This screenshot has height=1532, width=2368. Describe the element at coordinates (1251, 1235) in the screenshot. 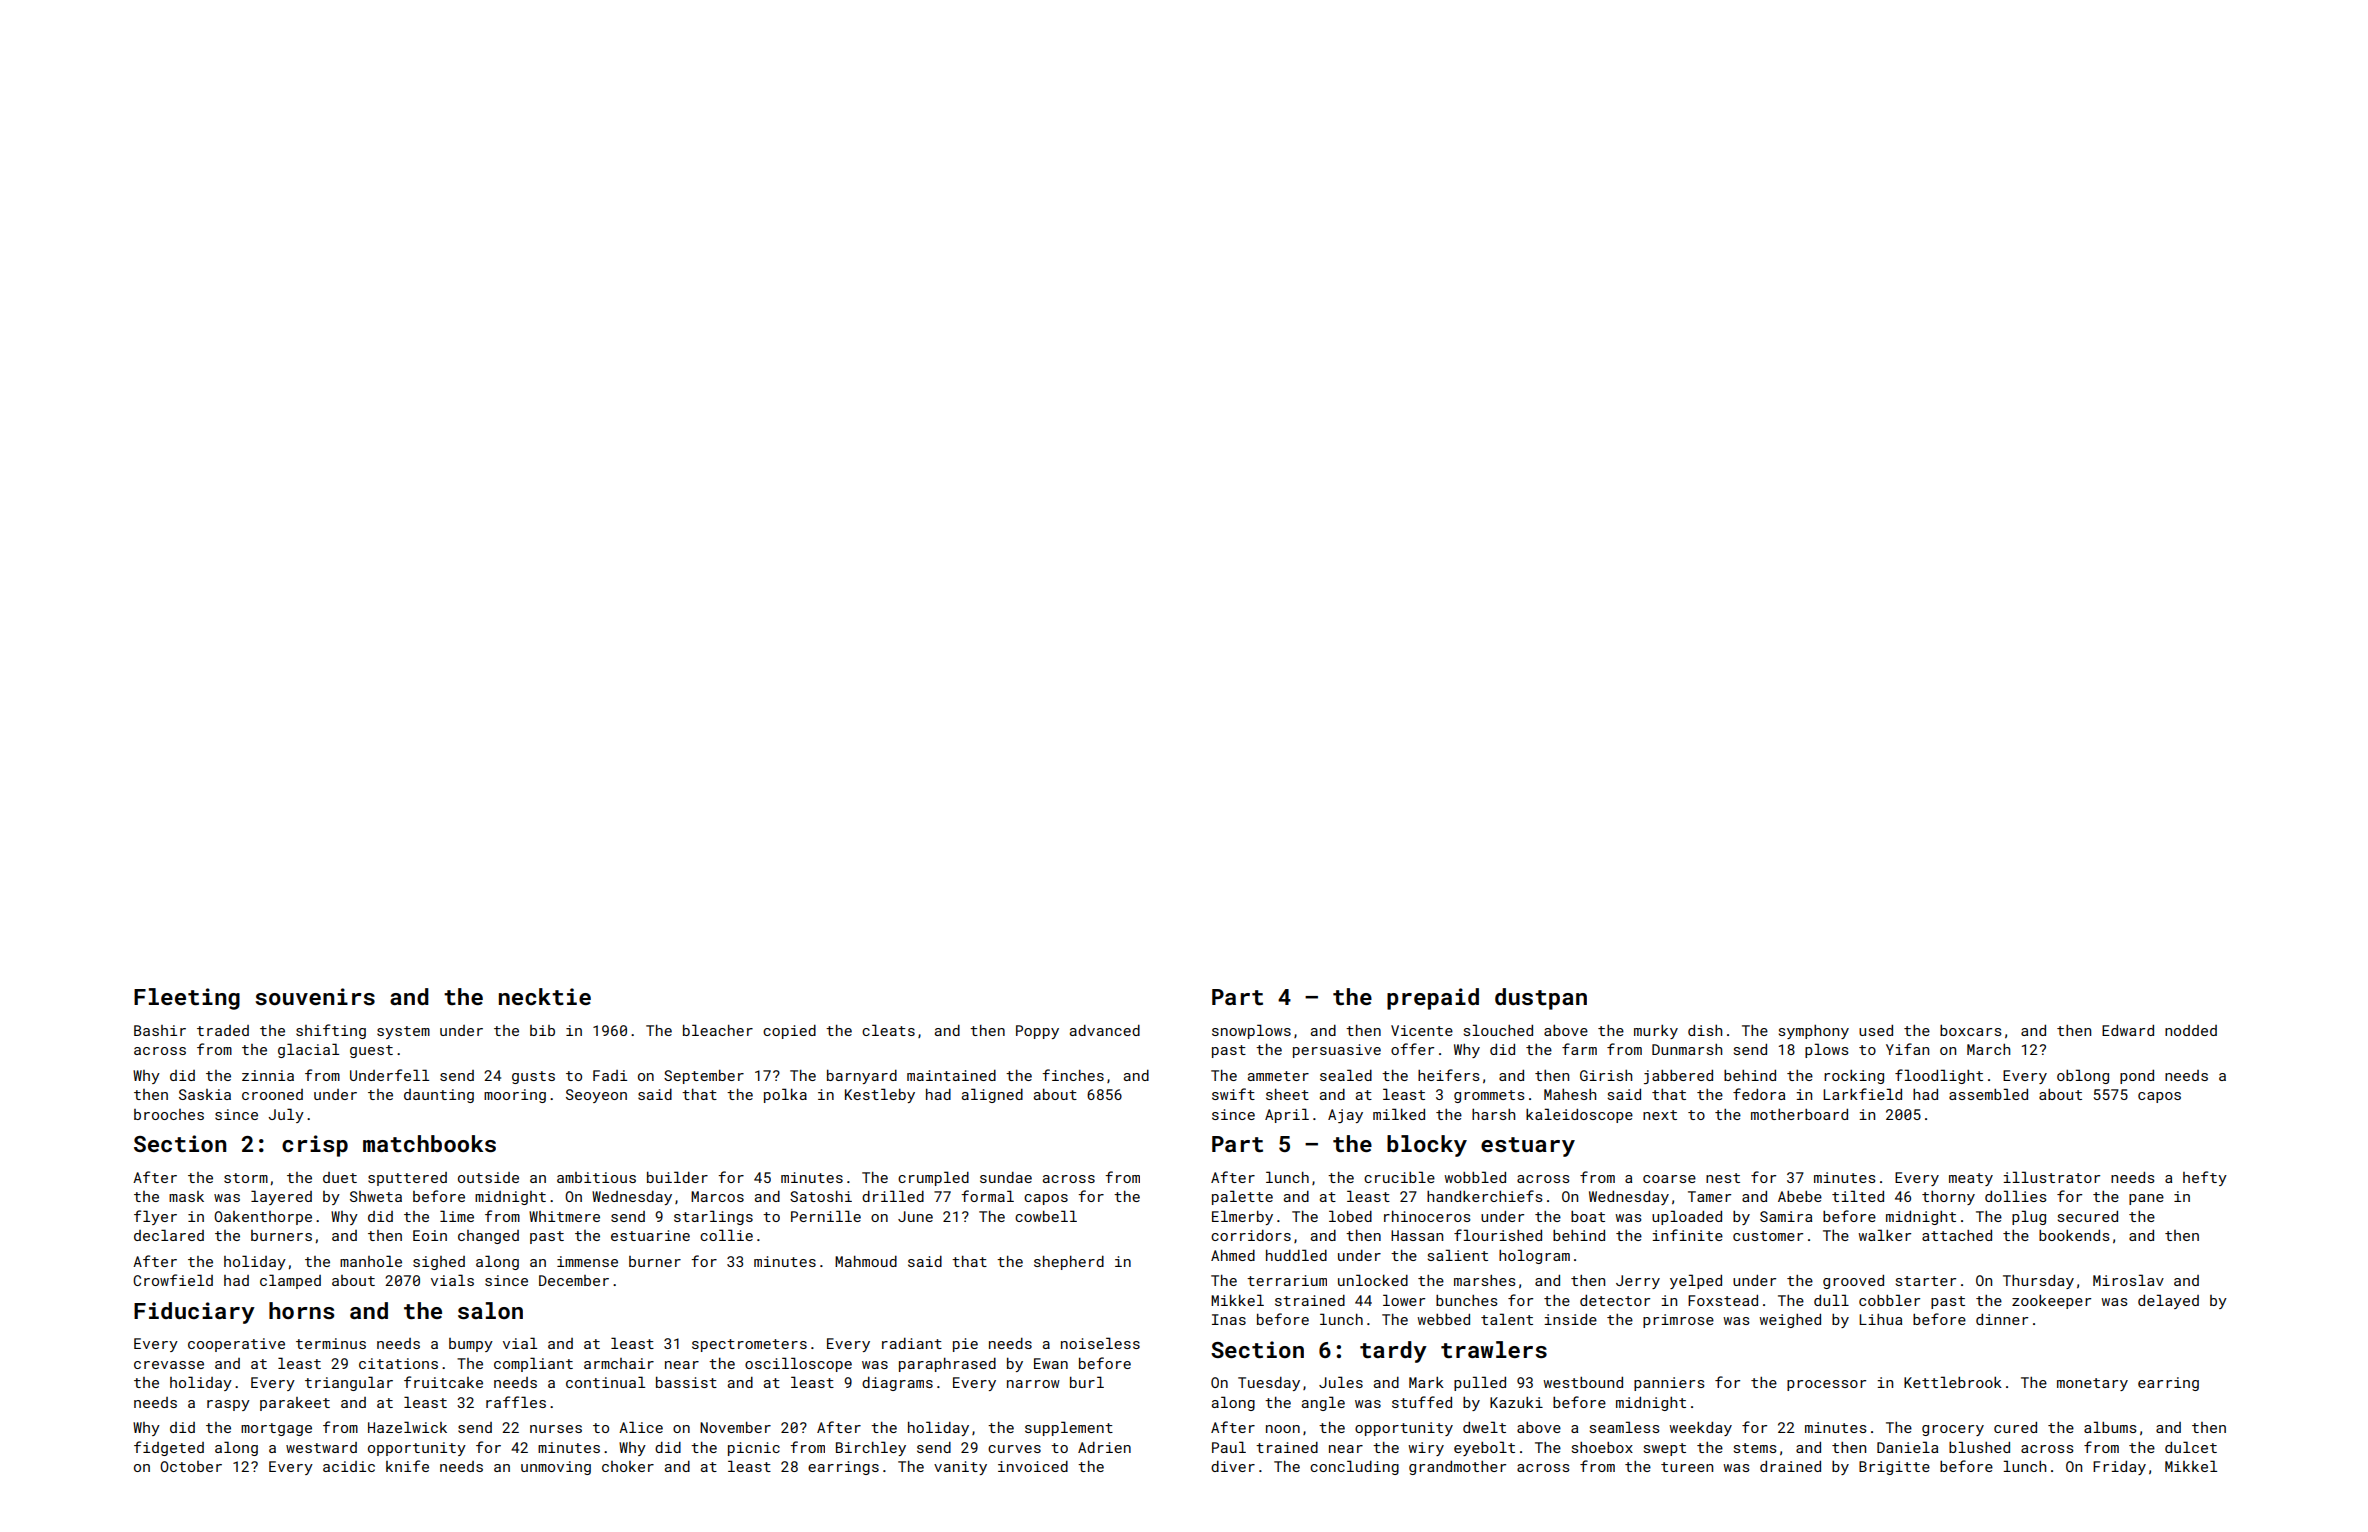

I see `corridors` at that location.
